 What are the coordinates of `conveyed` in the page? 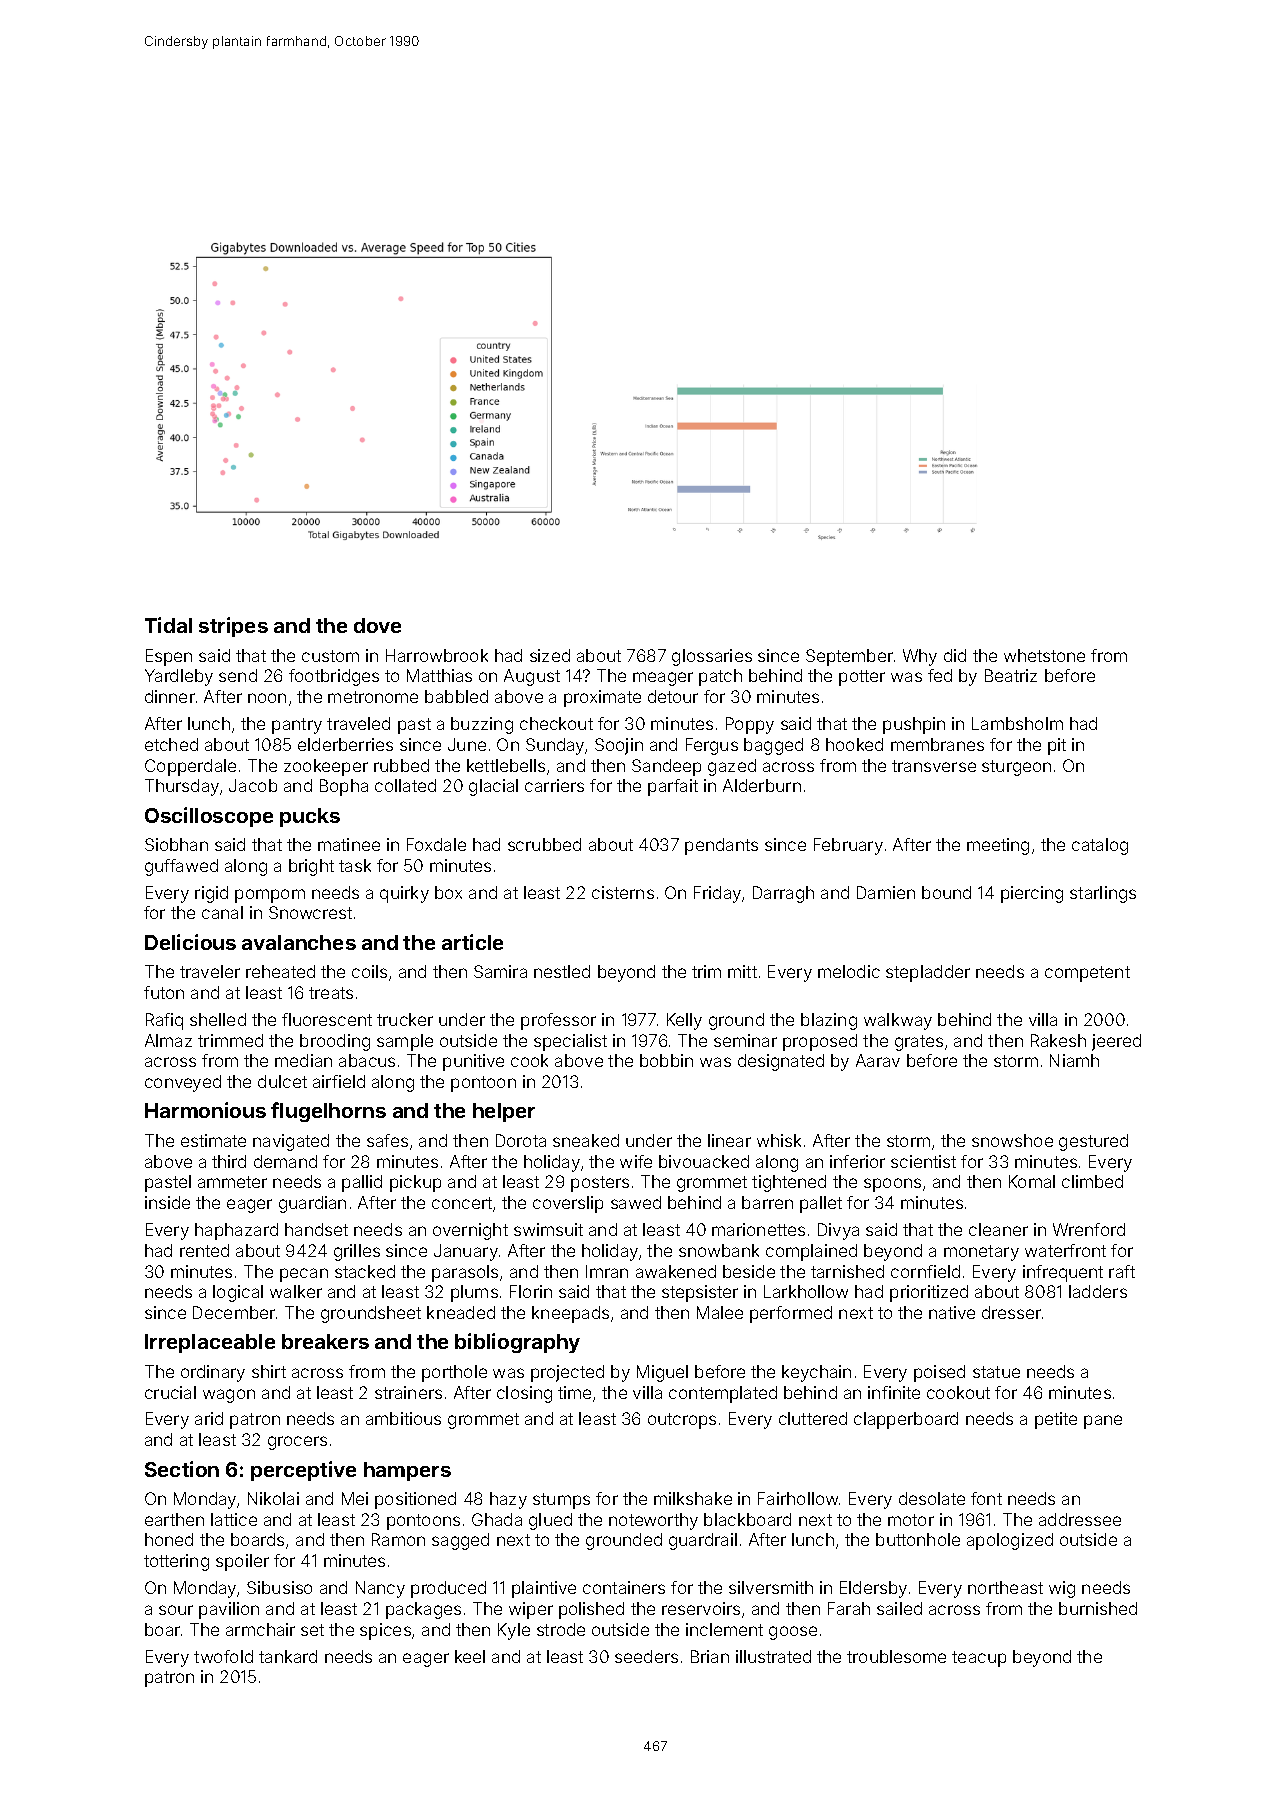 It's located at (183, 1083).
